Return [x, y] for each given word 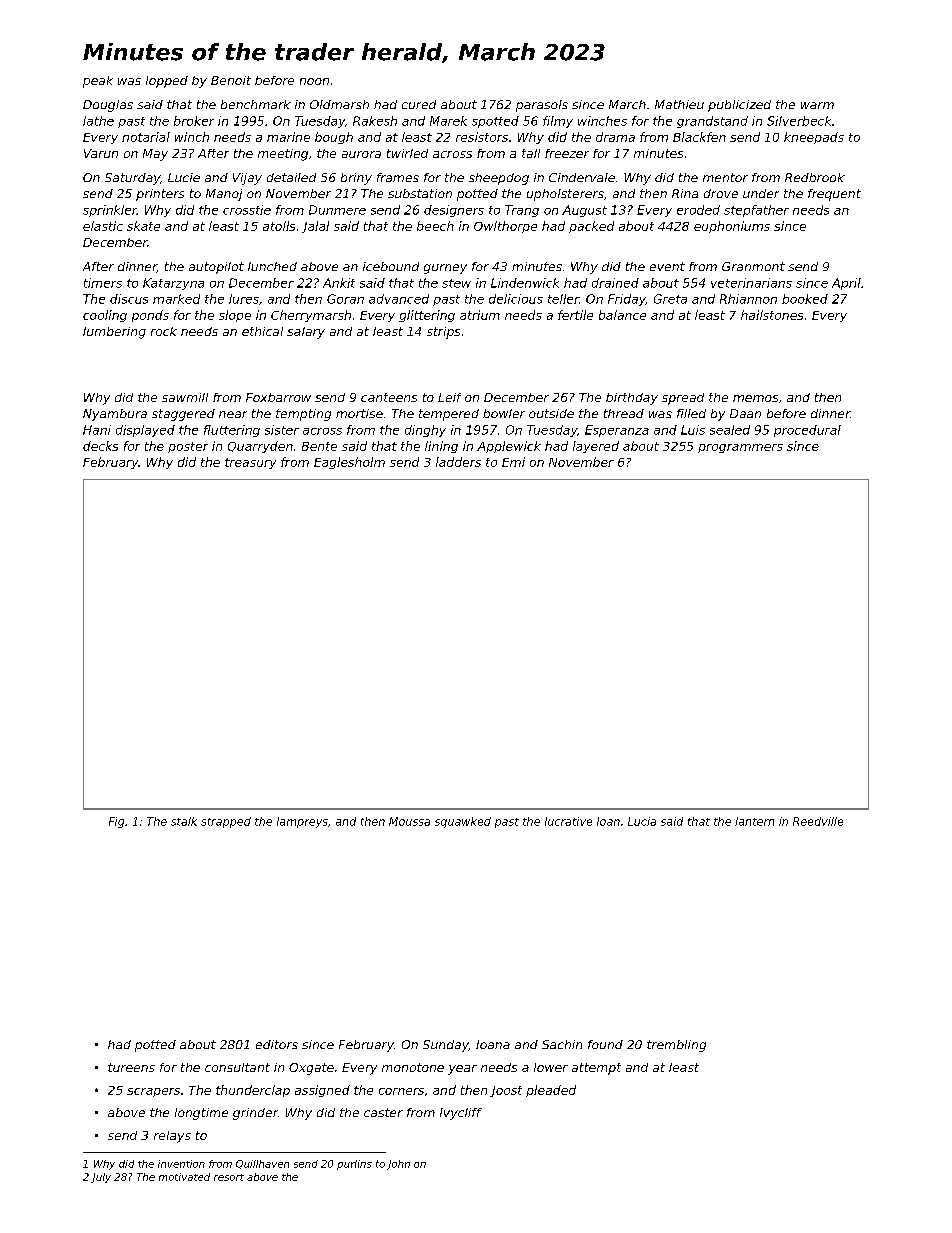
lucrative [568, 821]
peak [98, 82]
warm [817, 105]
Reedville [818, 821]
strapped [226, 822]
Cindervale [582, 177]
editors [277, 1044]
